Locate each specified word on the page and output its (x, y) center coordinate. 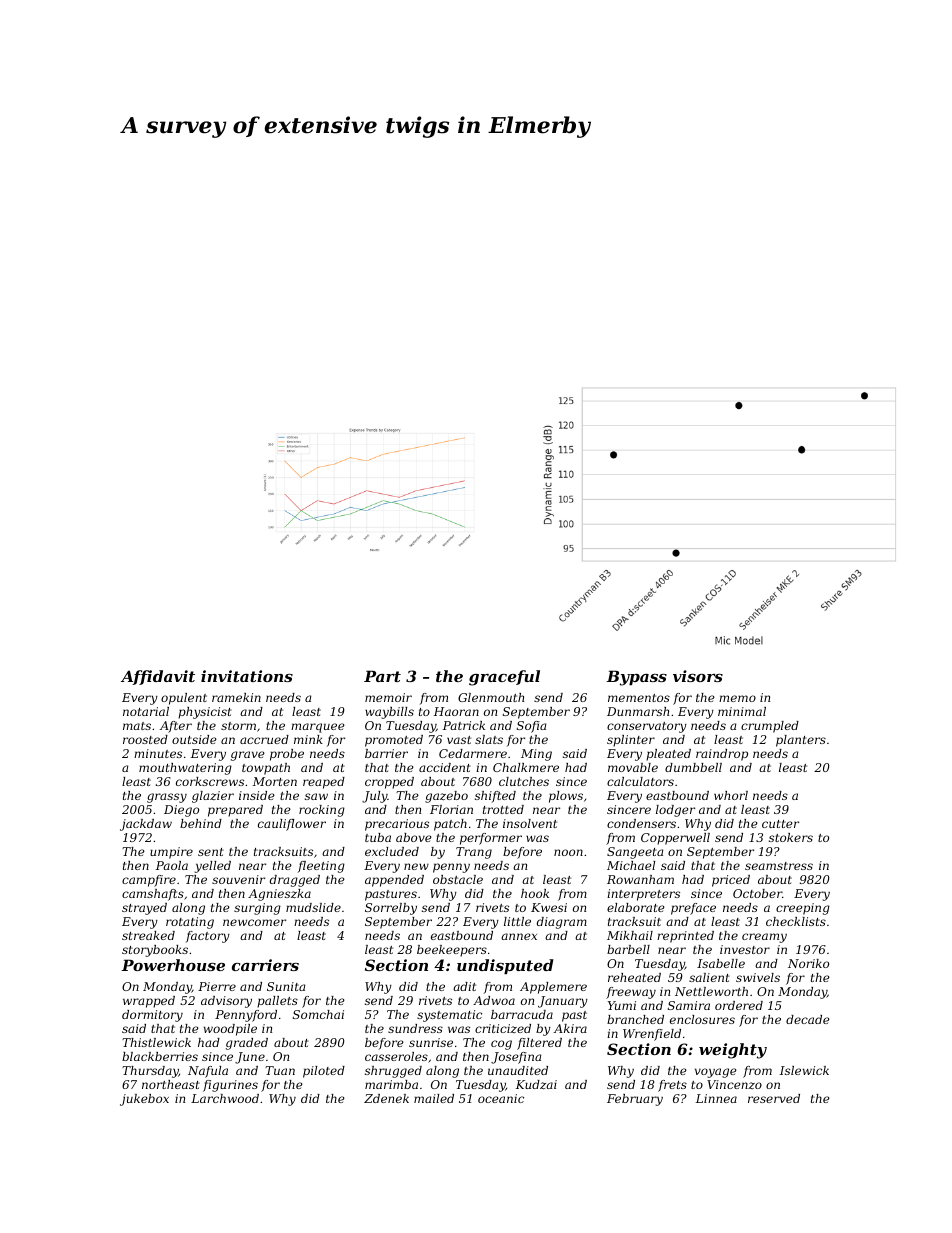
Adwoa (494, 1000)
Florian (451, 809)
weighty (733, 1051)
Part (382, 676)
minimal (742, 711)
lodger (675, 811)
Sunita (286, 986)
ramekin (236, 697)
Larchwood (225, 1098)
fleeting (321, 867)
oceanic (501, 1098)
